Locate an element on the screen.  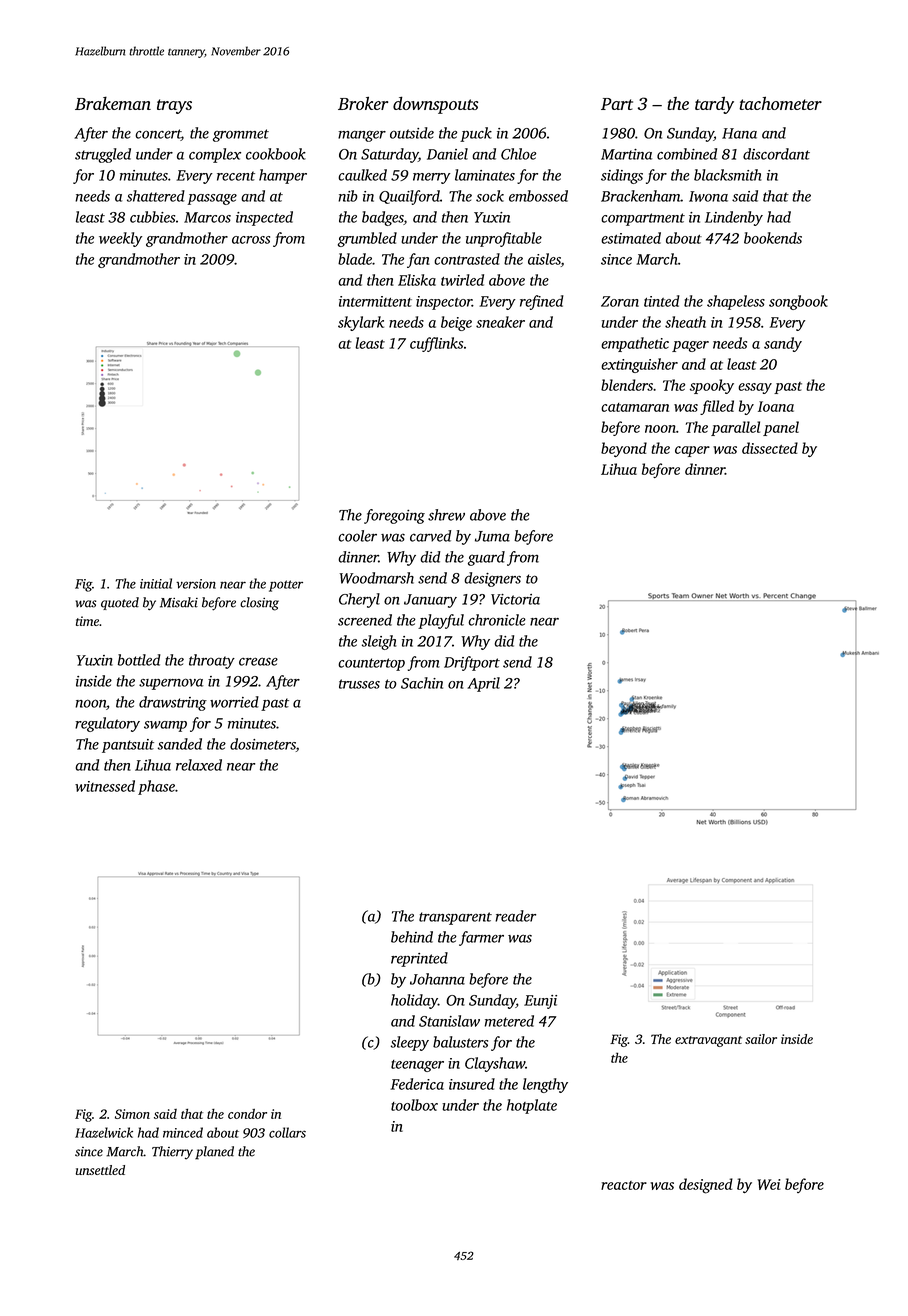
cufflinks is located at coordinates (436, 344).
